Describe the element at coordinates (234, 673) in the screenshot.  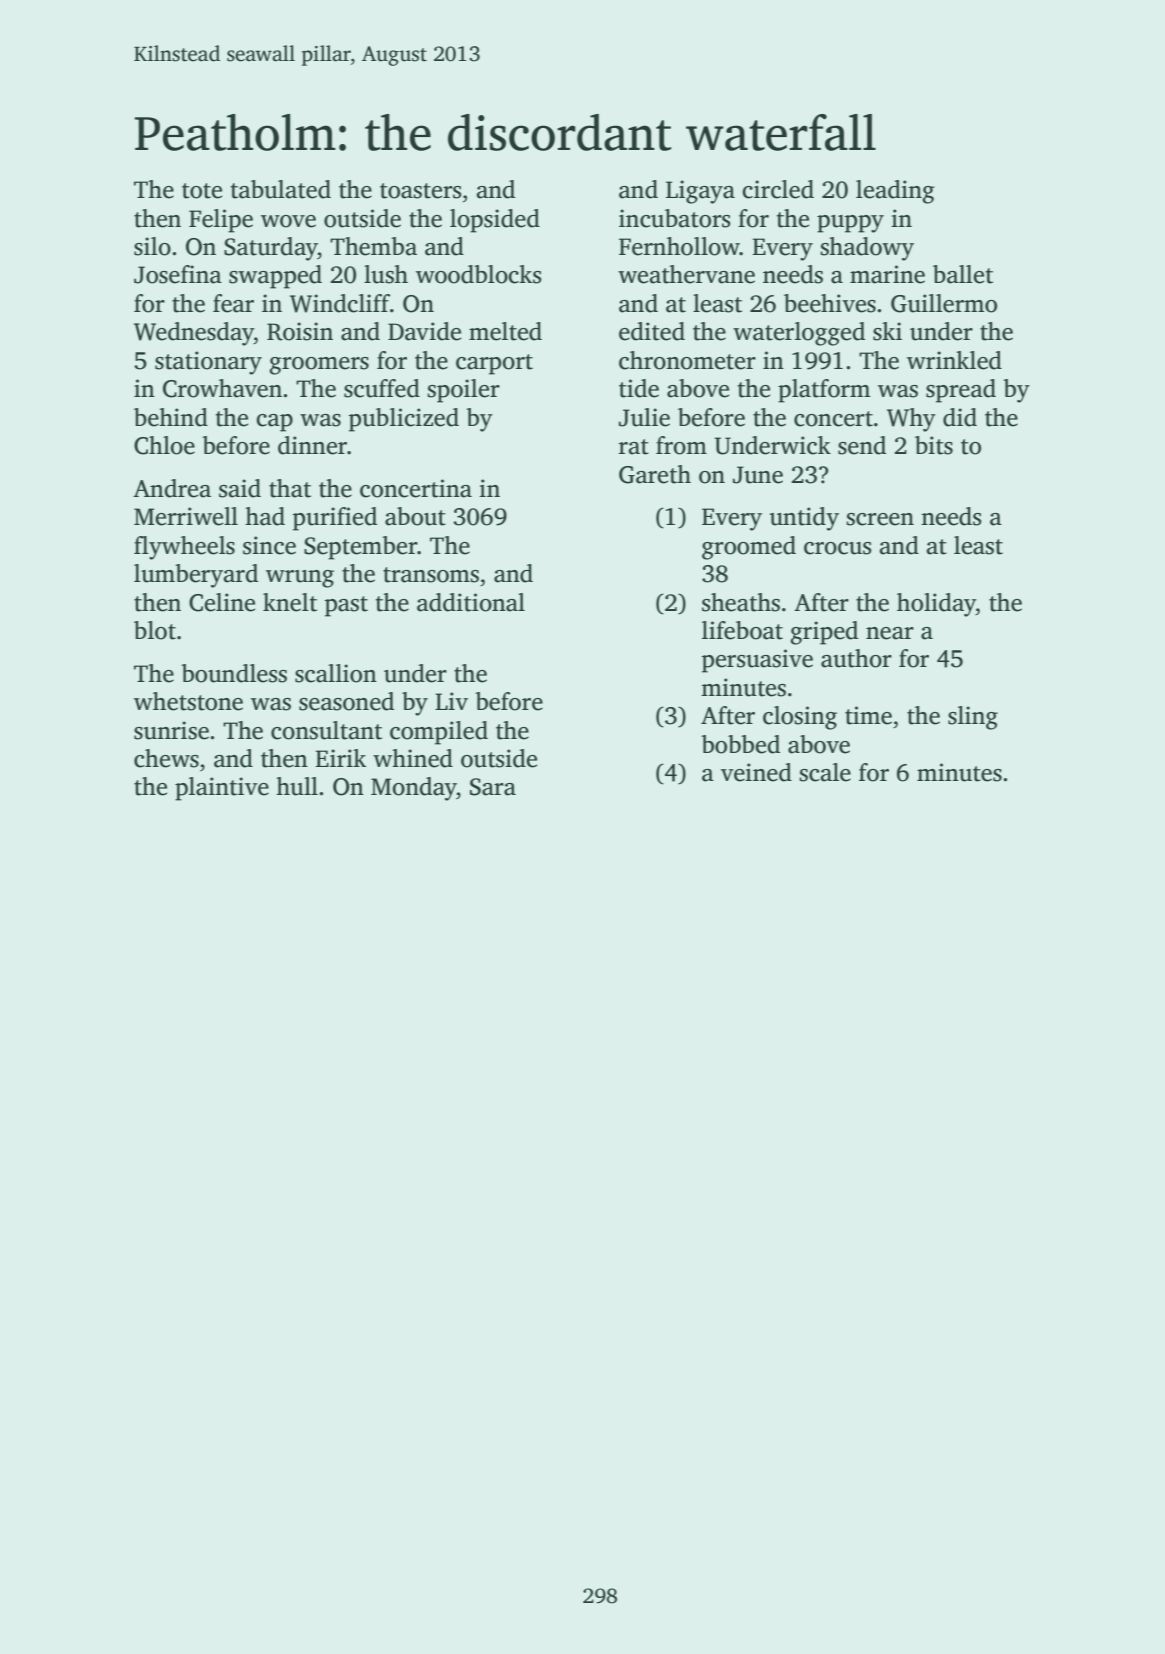
I see `boundless` at that location.
